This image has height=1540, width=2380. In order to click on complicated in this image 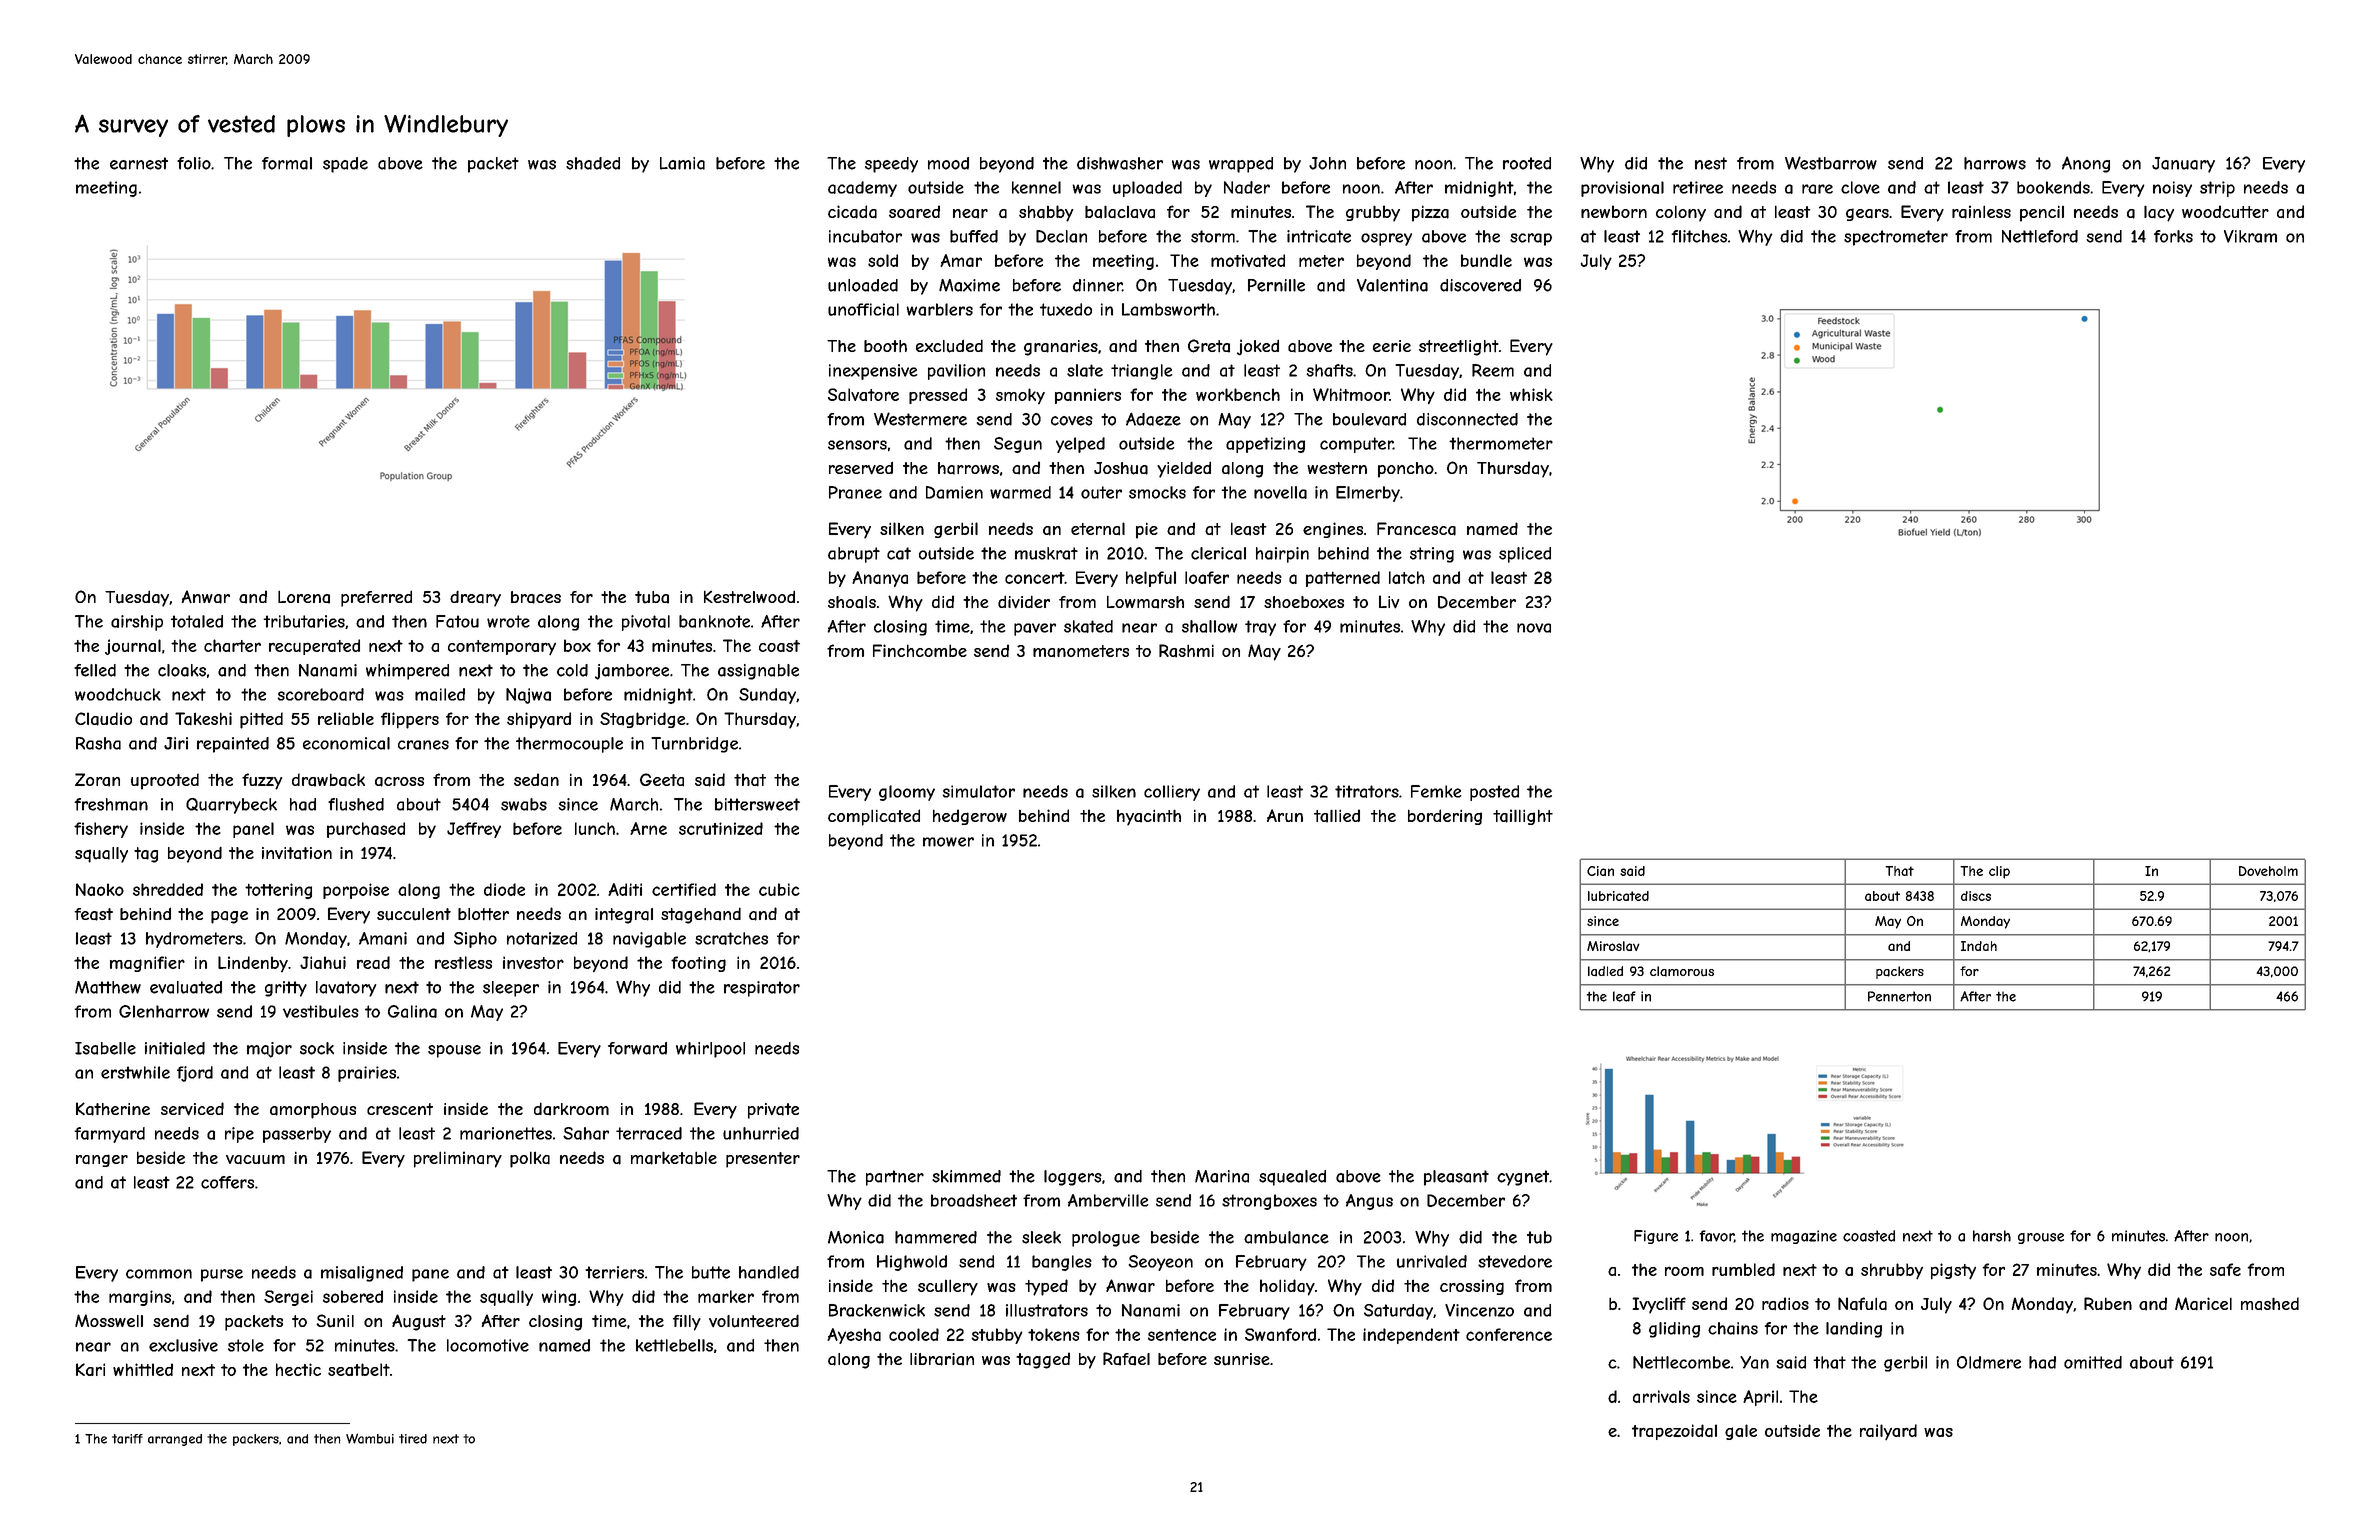, I will do `click(874, 817)`.
